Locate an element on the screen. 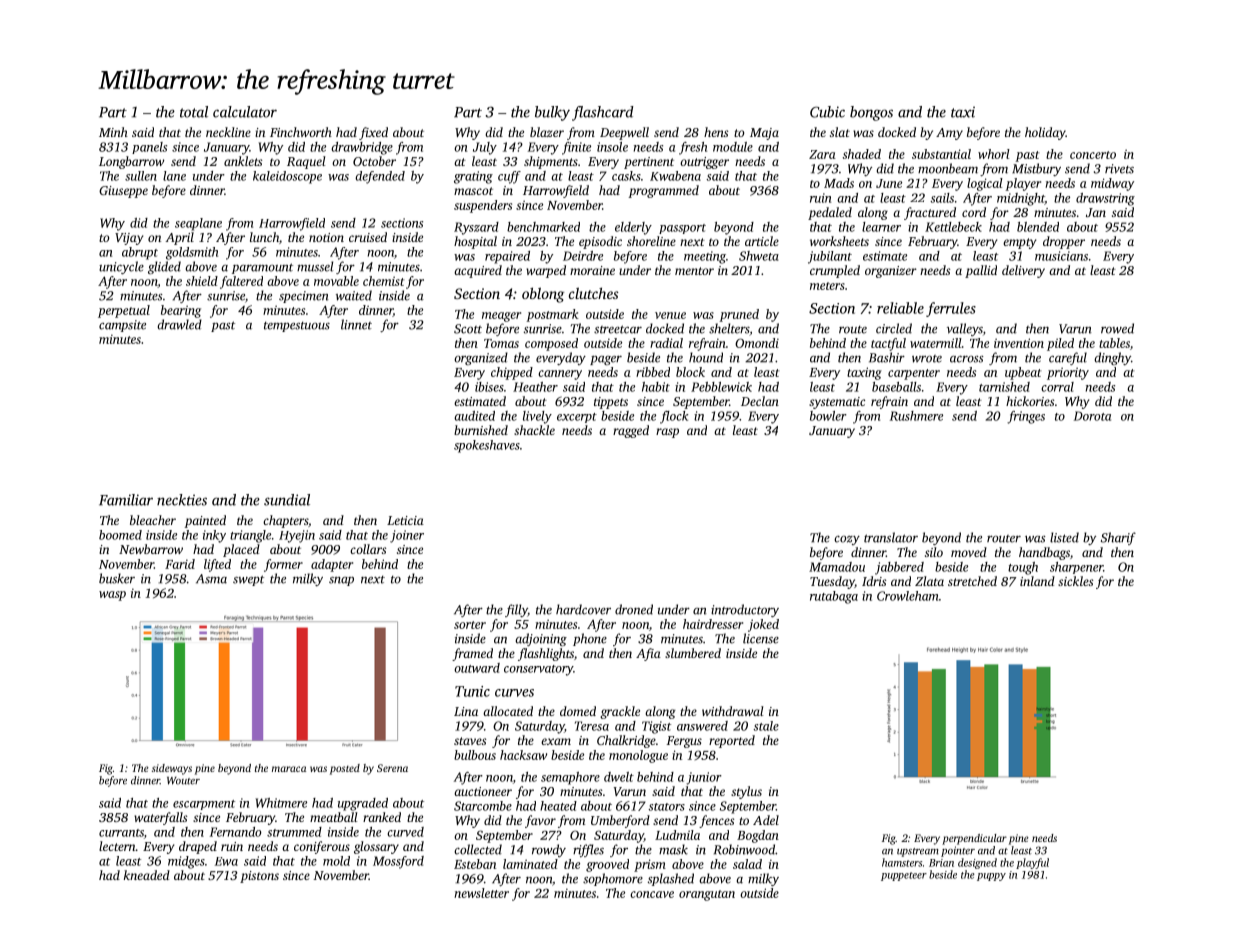 The width and height of the screenshot is (1233, 952). joiner is located at coordinates (407, 536).
